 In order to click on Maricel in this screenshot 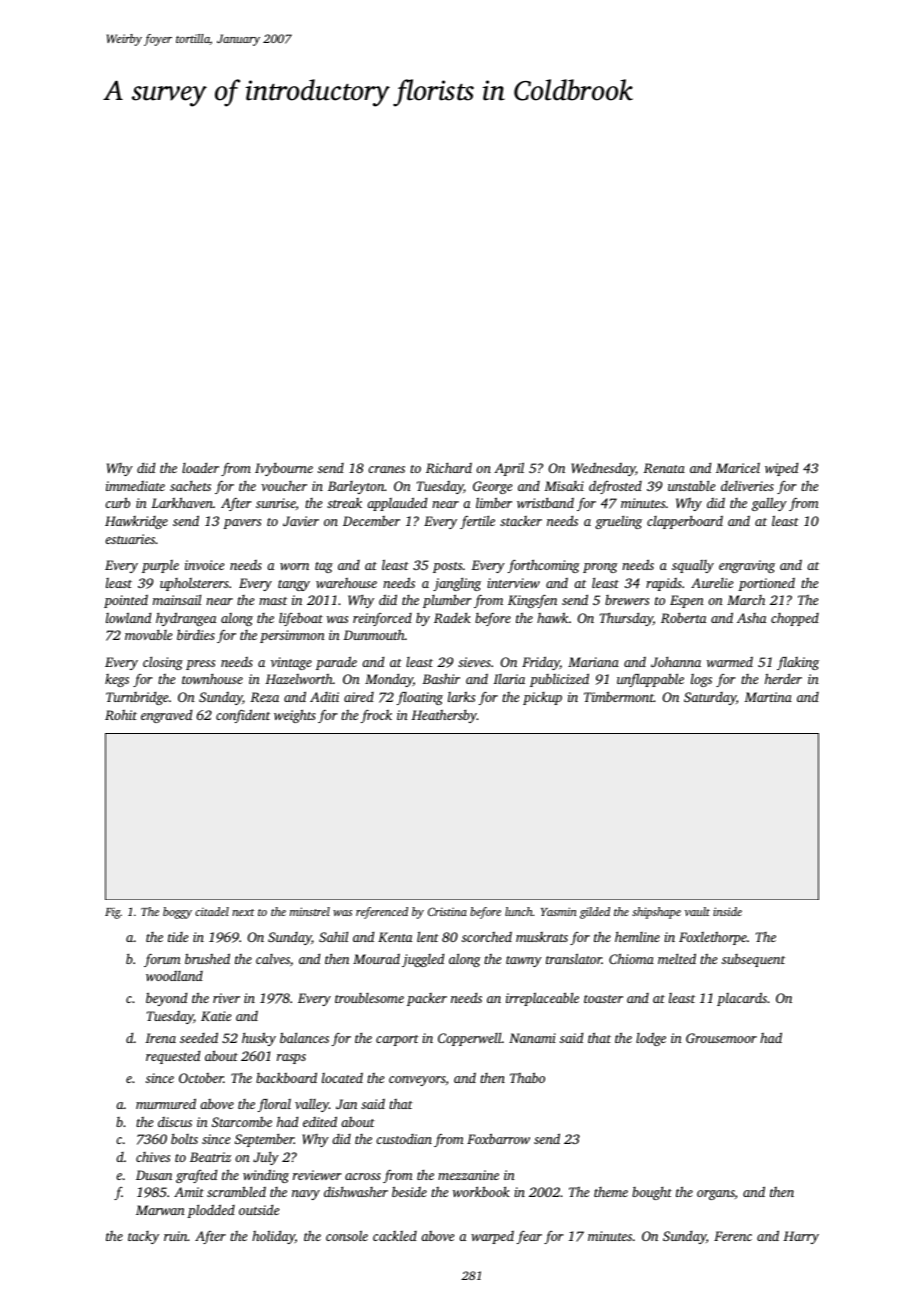, I will do `click(738, 468)`.
